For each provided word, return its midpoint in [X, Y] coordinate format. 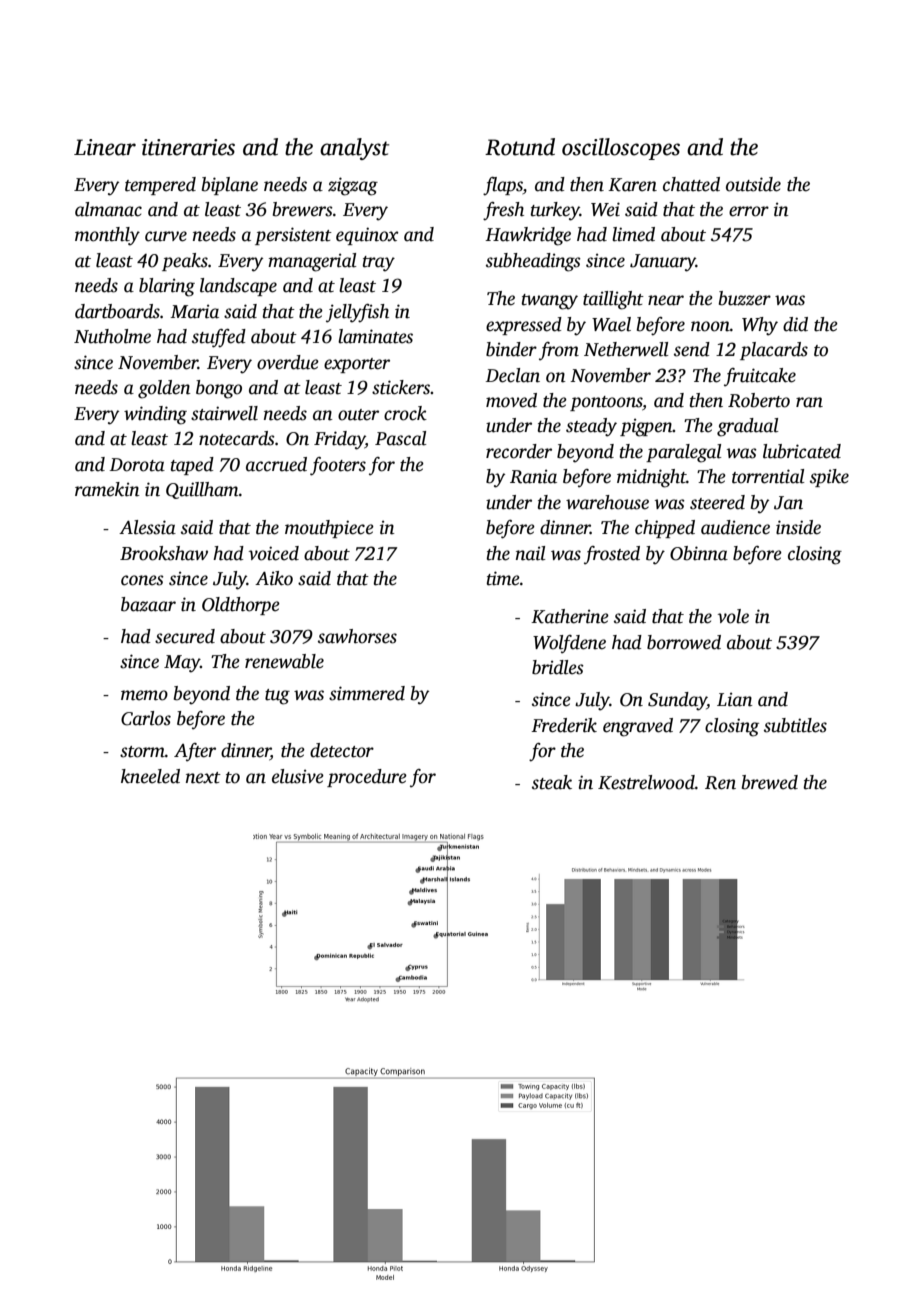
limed [633, 234]
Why [760, 326]
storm [142, 752]
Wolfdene [569, 644]
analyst [354, 149]
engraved [638, 727]
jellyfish [357, 313]
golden [164, 389]
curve [166, 236]
